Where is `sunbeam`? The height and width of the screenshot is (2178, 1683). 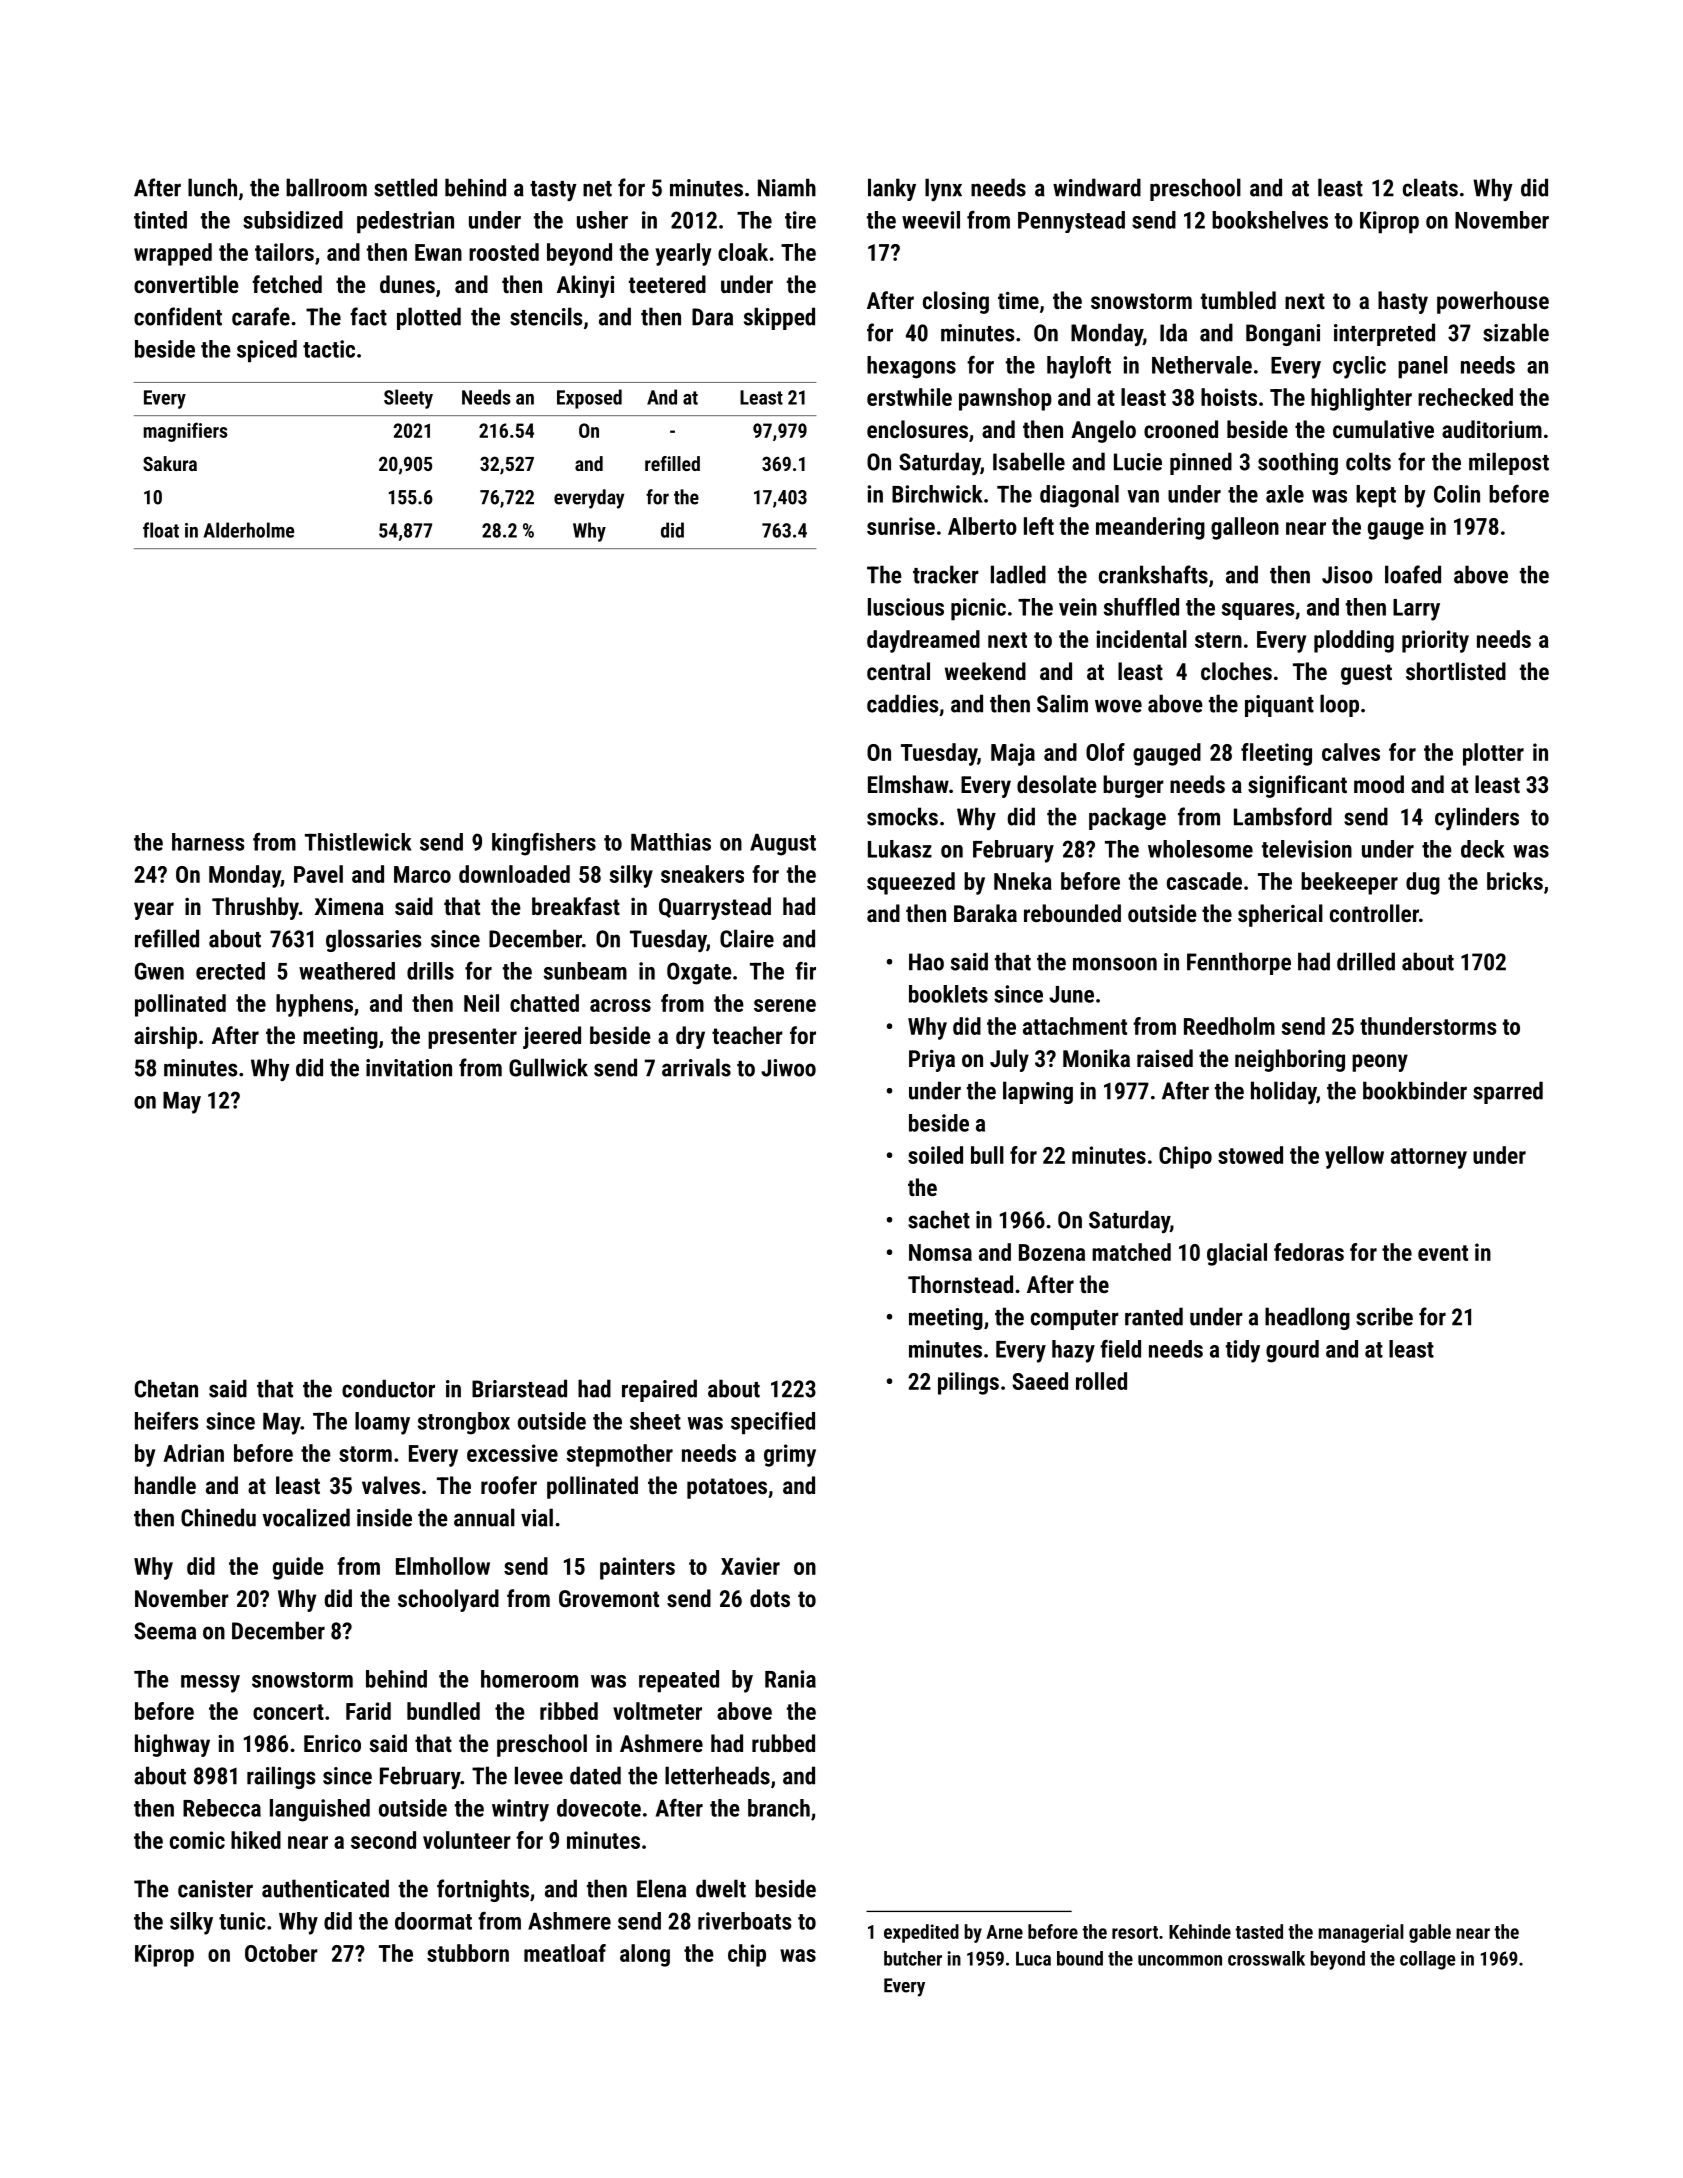
sunbeam is located at coordinates (585, 971).
